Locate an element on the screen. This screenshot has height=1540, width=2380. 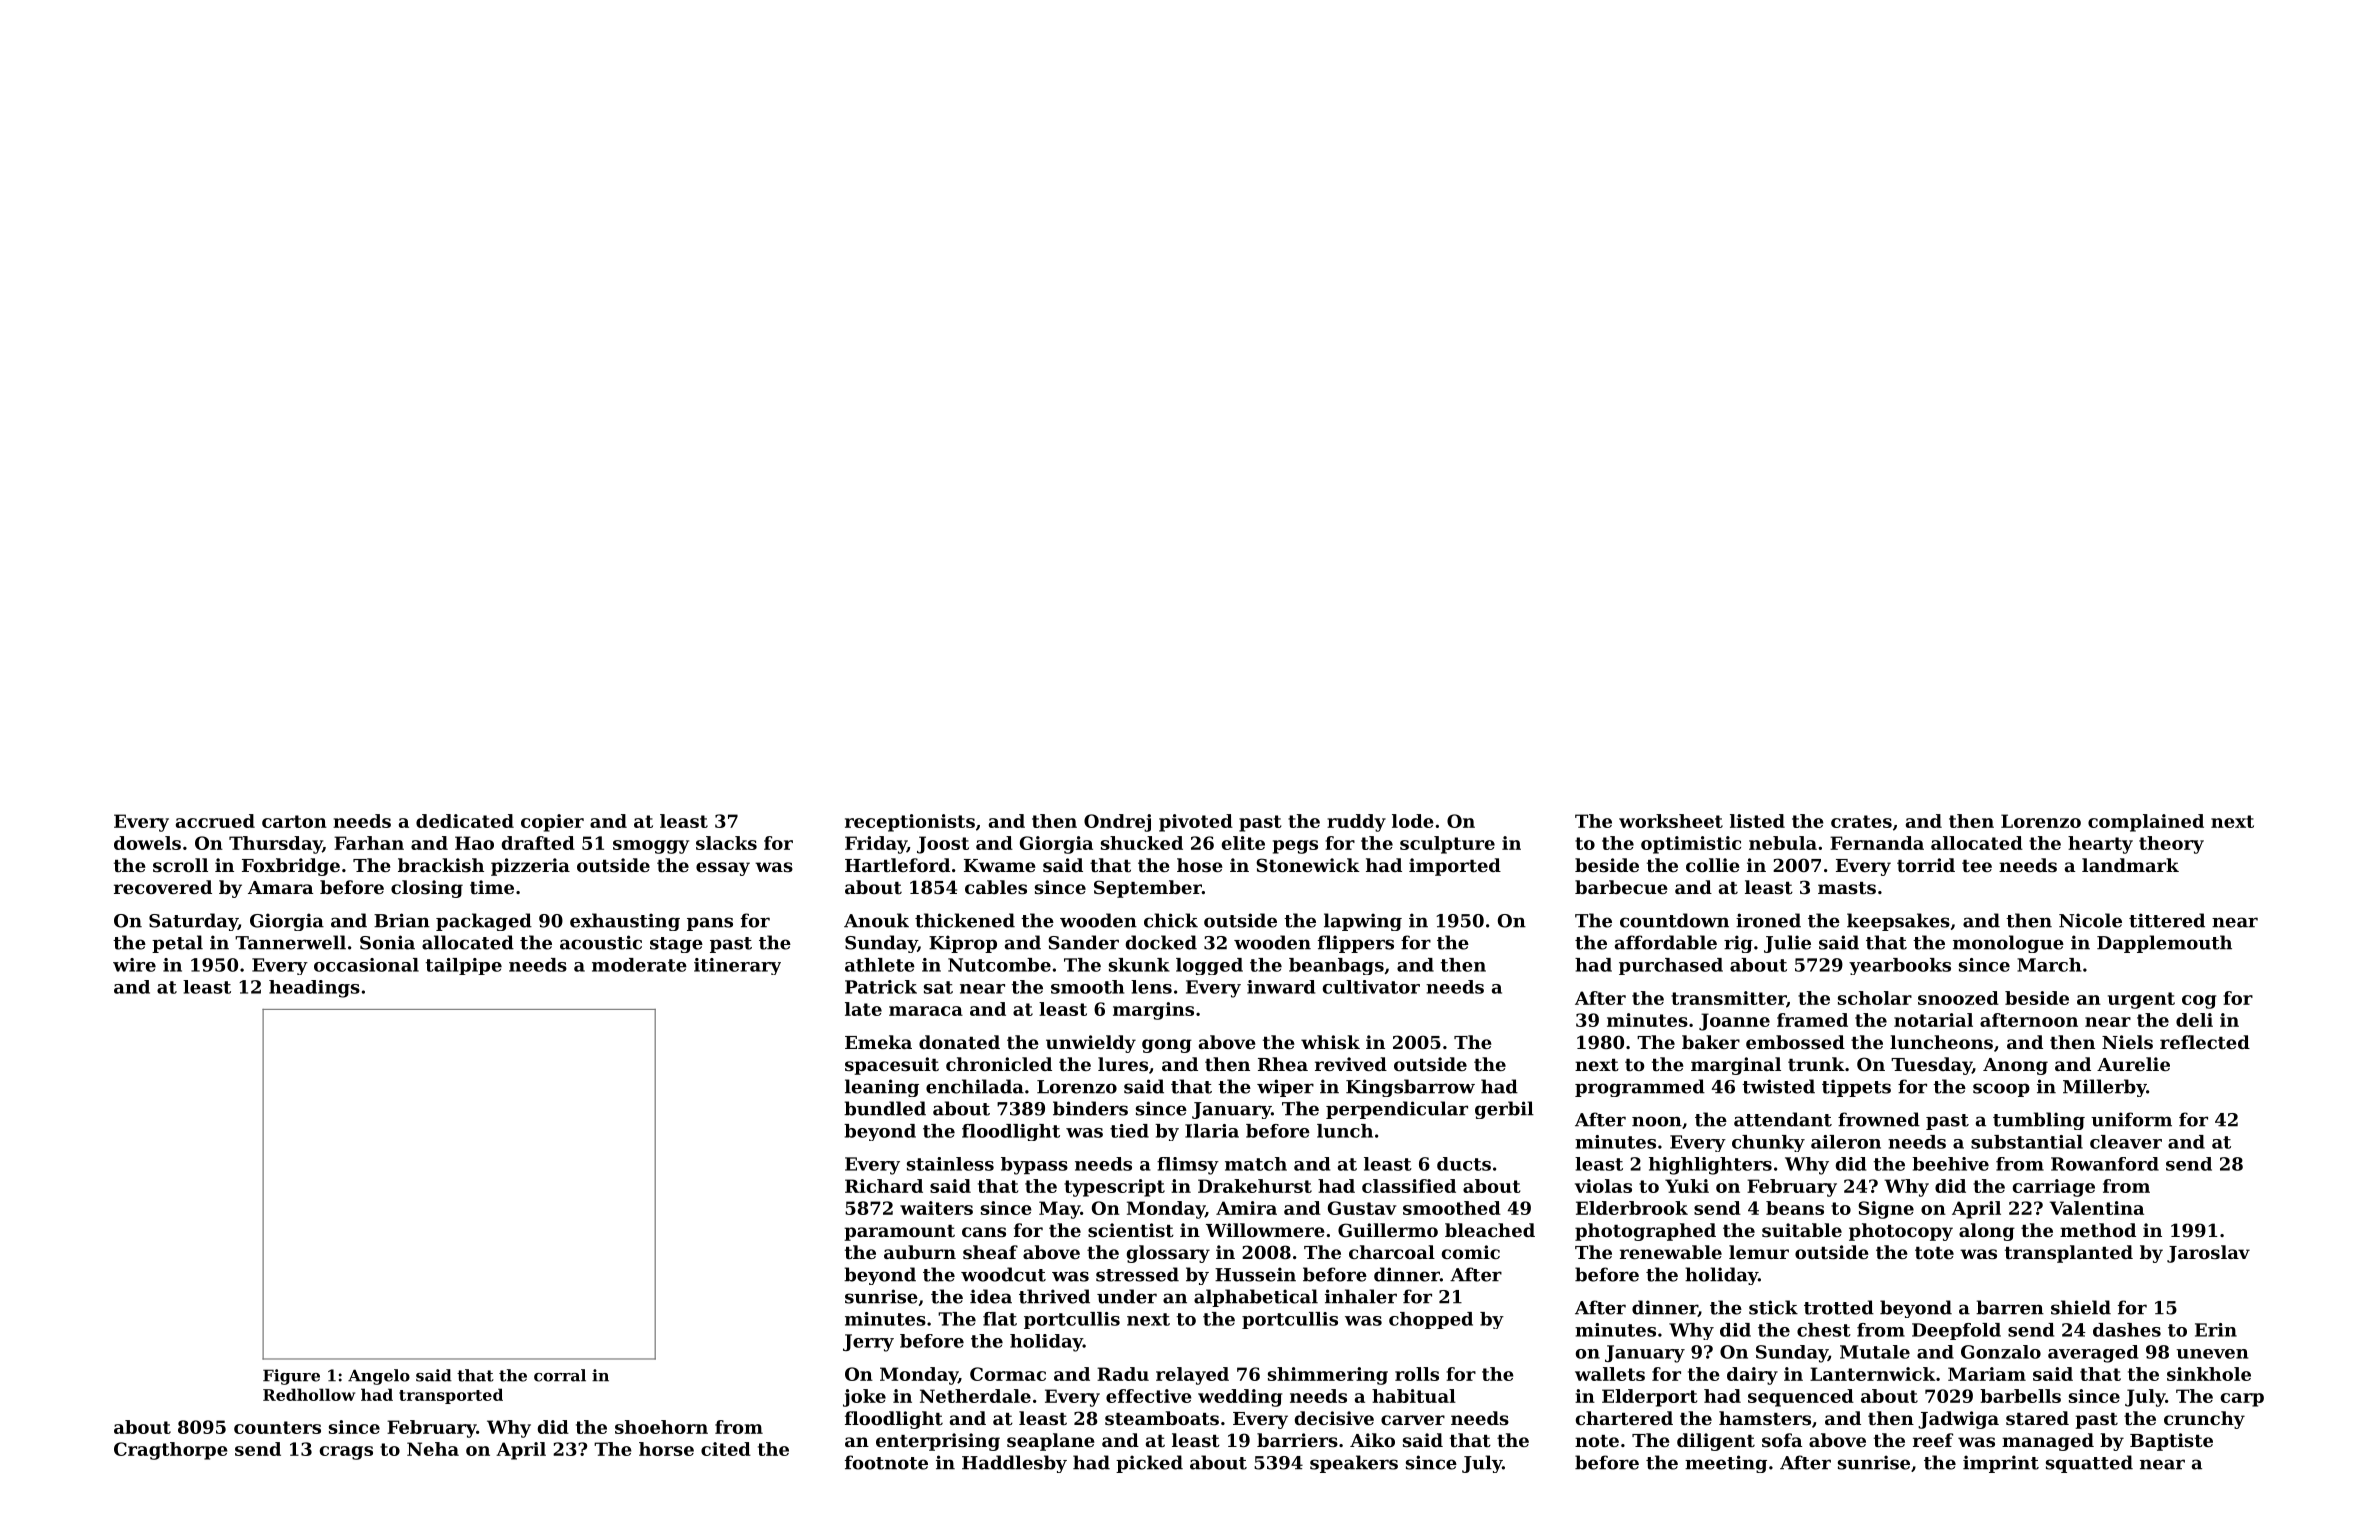
Tuesday is located at coordinates (1931, 1066).
